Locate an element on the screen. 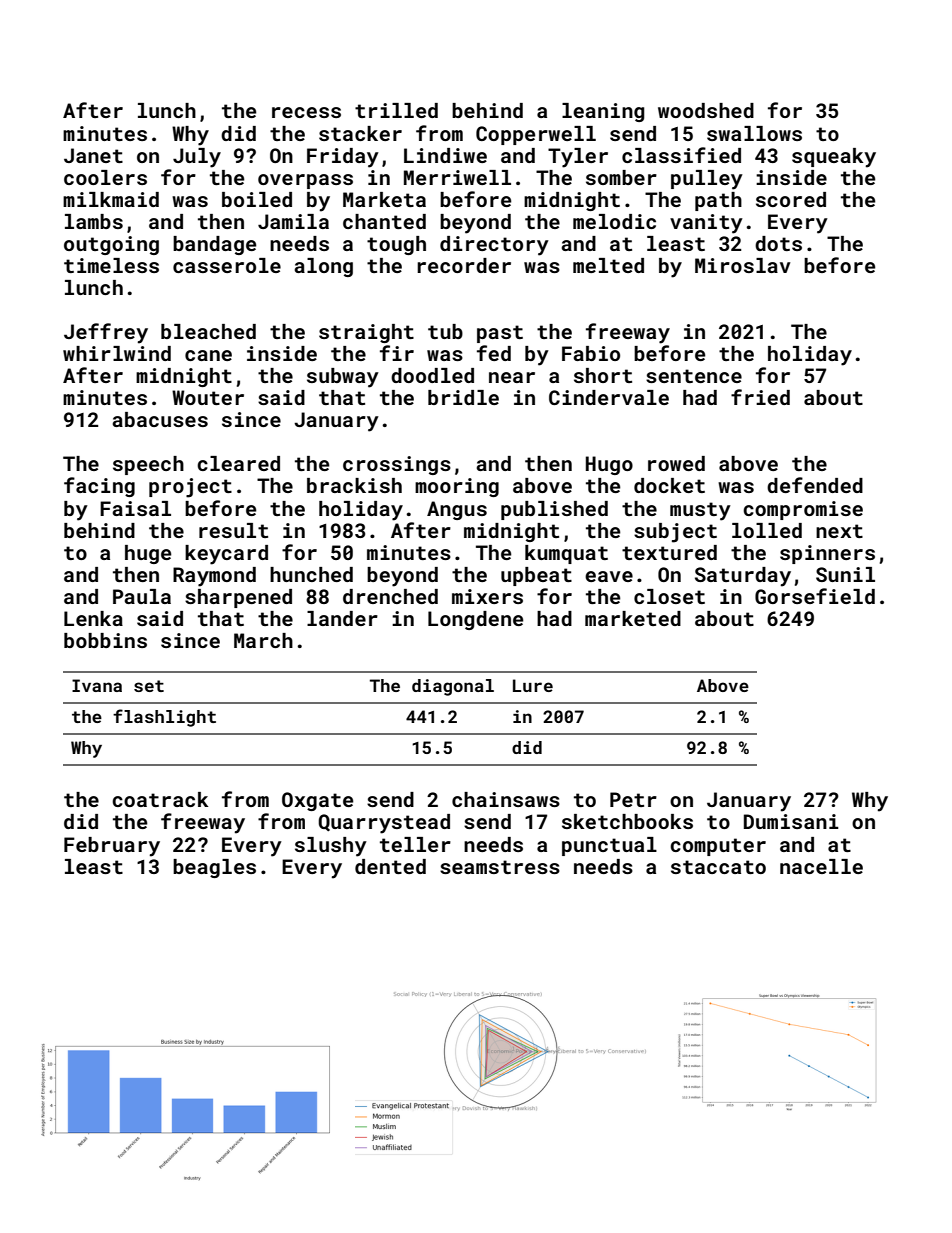 Image resolution: width=952 pixels, height=1233 pixels. near is located at coordinates (512, 377).
